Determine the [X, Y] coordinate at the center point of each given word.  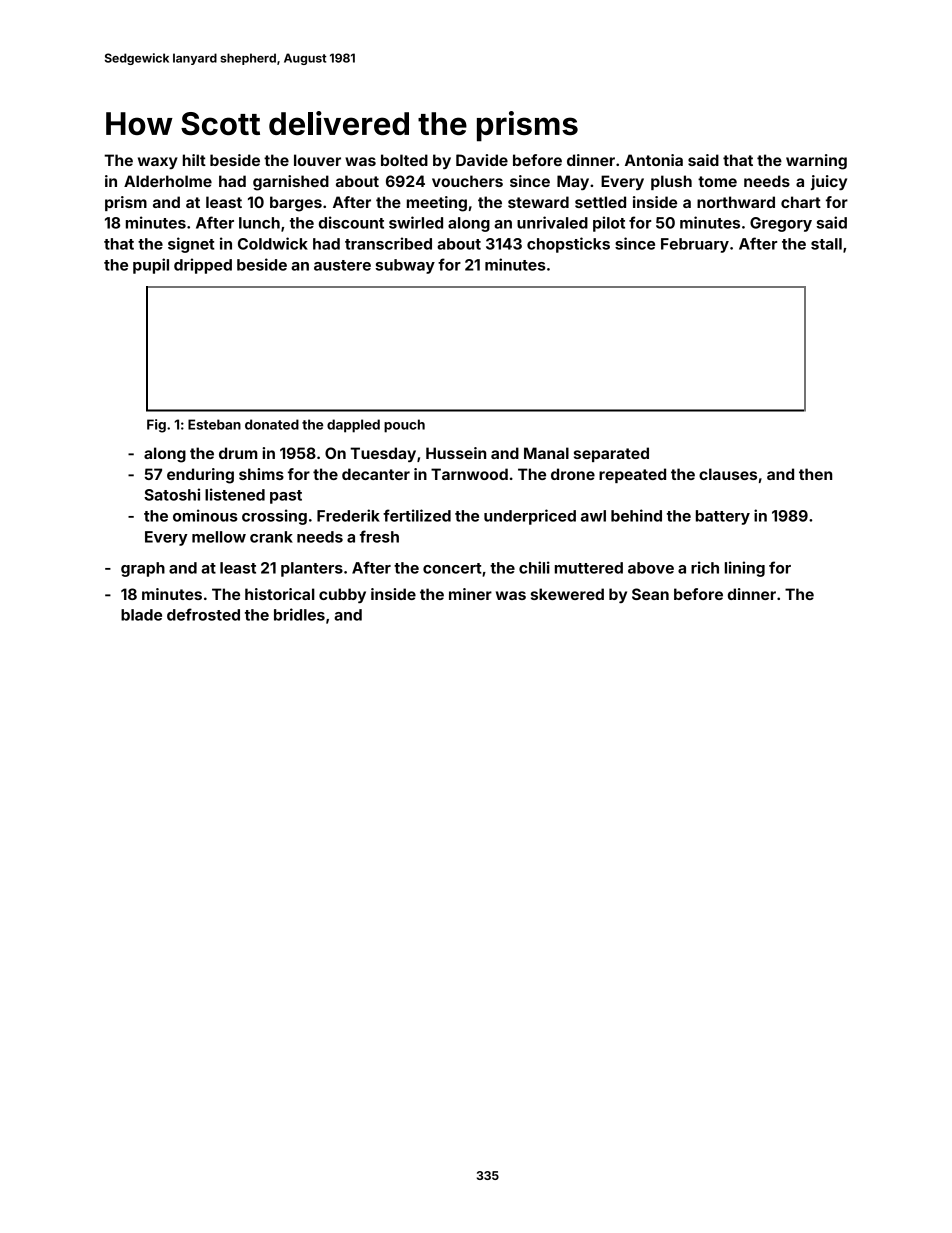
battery [723, 517]
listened [235, 494]
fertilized [417, 515]
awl [593, 516]
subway [405, 266]
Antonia [654, 160]
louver [317, 160]
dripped [203, 266]
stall [826, 244]
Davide [482, 160]
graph [143, 569]
